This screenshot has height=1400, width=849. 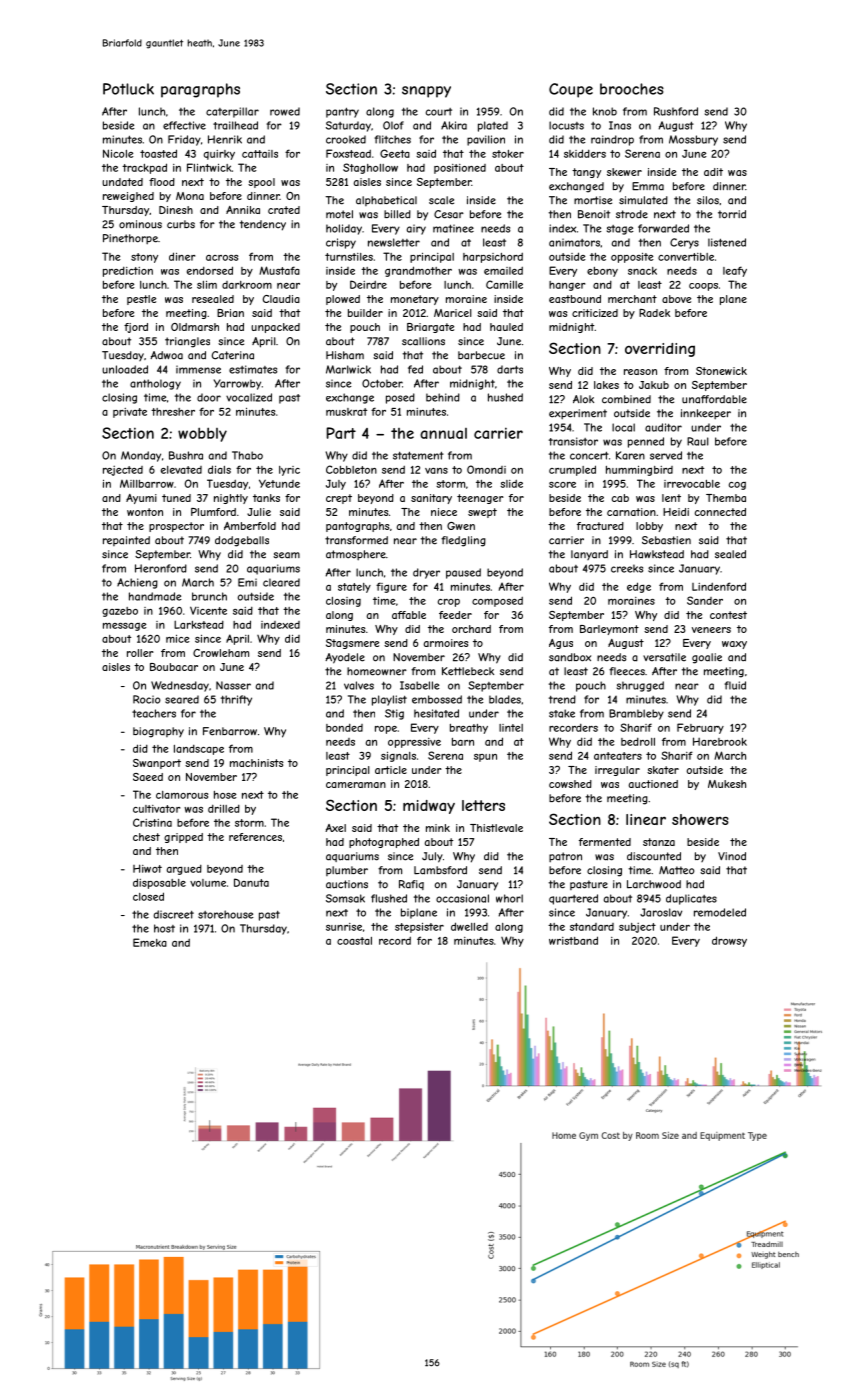 I want to click on Karen, so click(x=630, y=455).
